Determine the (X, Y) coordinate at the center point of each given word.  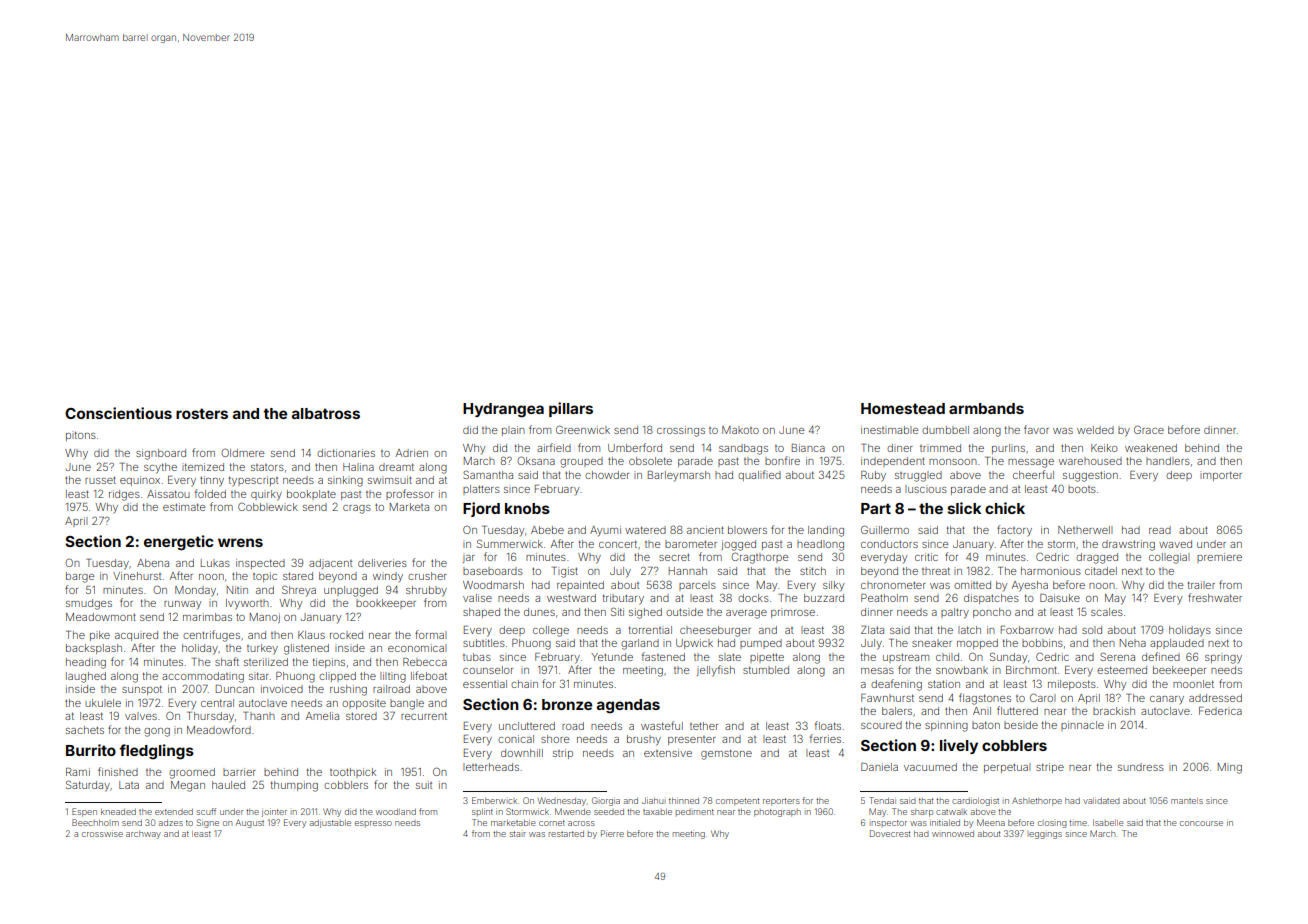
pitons (81, 436)
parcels (697, 586)
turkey (262, 649)
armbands (986, 408)
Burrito (91, 750)
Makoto (740, 430)
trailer (1201, 585)
